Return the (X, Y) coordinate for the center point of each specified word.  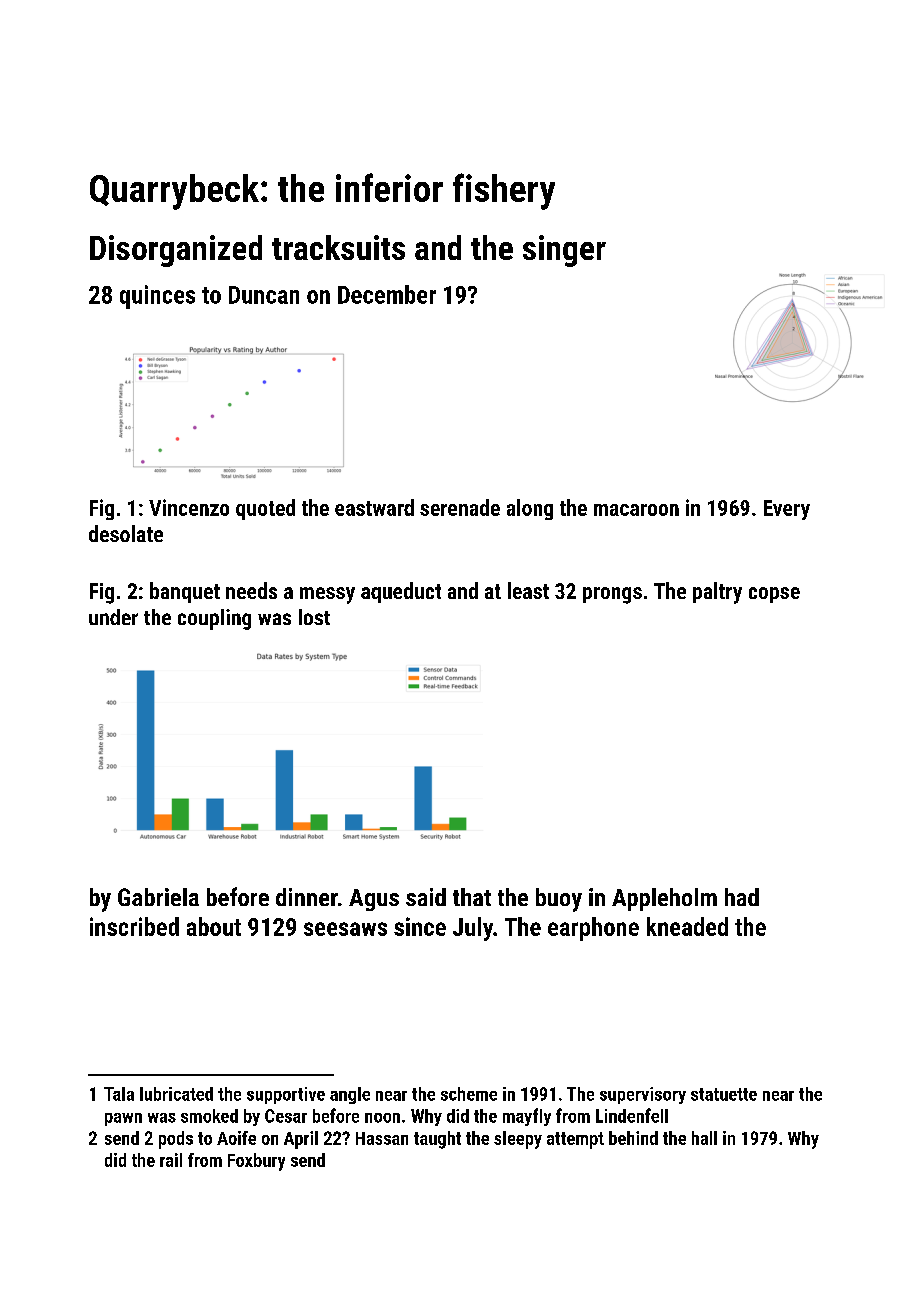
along (530, 509)
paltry (717, 593)
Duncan (264, 295)
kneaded (687, 926)
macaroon (636, 510)
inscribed (134, 926)
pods (176, 1140)
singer (564, 251)
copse (774, 595)
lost (314, 617)
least (528, 590)
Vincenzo (189, 507)
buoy (559, 900)
